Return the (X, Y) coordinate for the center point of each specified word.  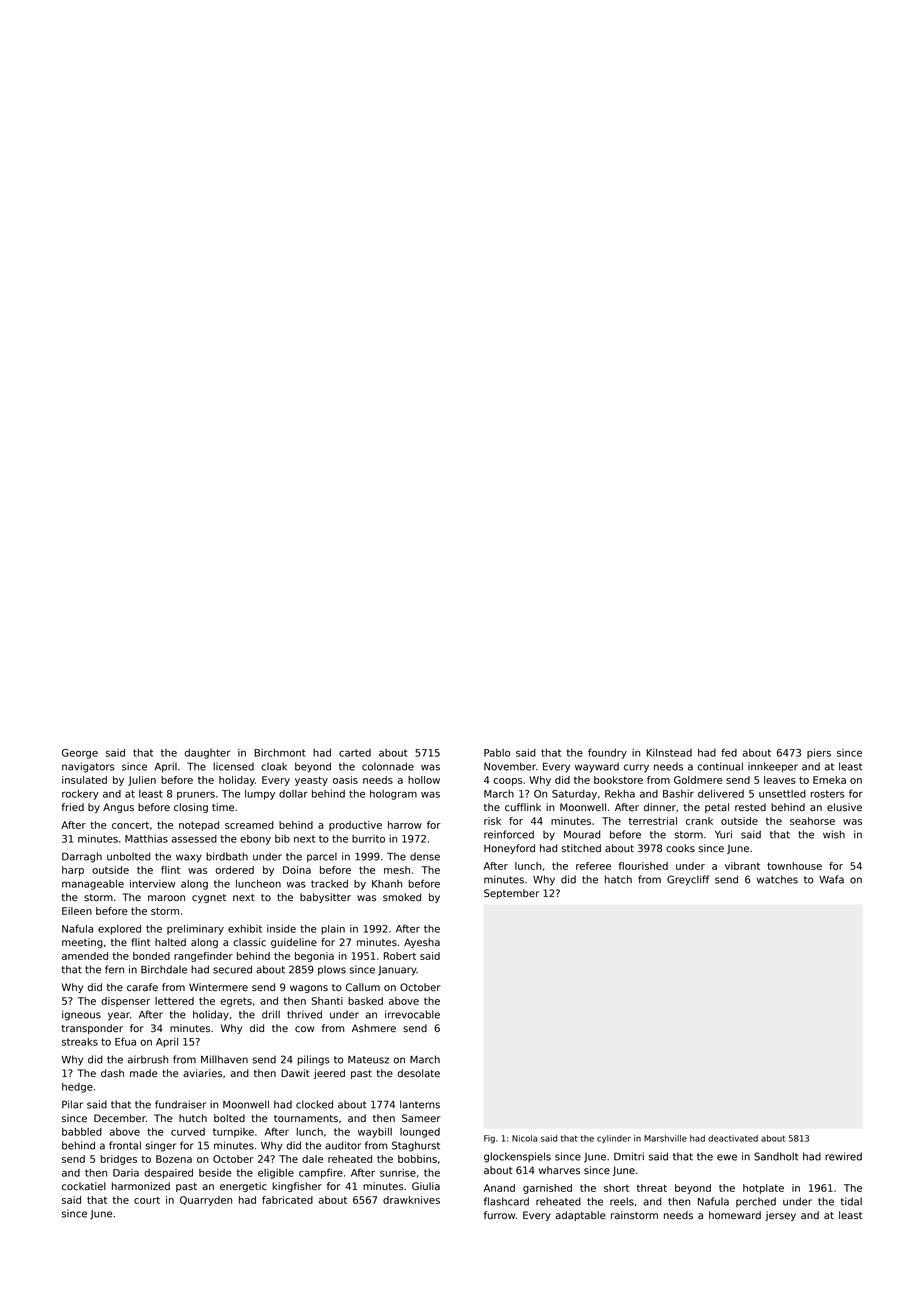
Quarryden (206, 1201)
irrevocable (412, 1014)
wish (834, 834)
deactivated (733, 1138)
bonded (151, 956)
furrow (499, 1215)
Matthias (146, 839)
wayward (597, 767)
